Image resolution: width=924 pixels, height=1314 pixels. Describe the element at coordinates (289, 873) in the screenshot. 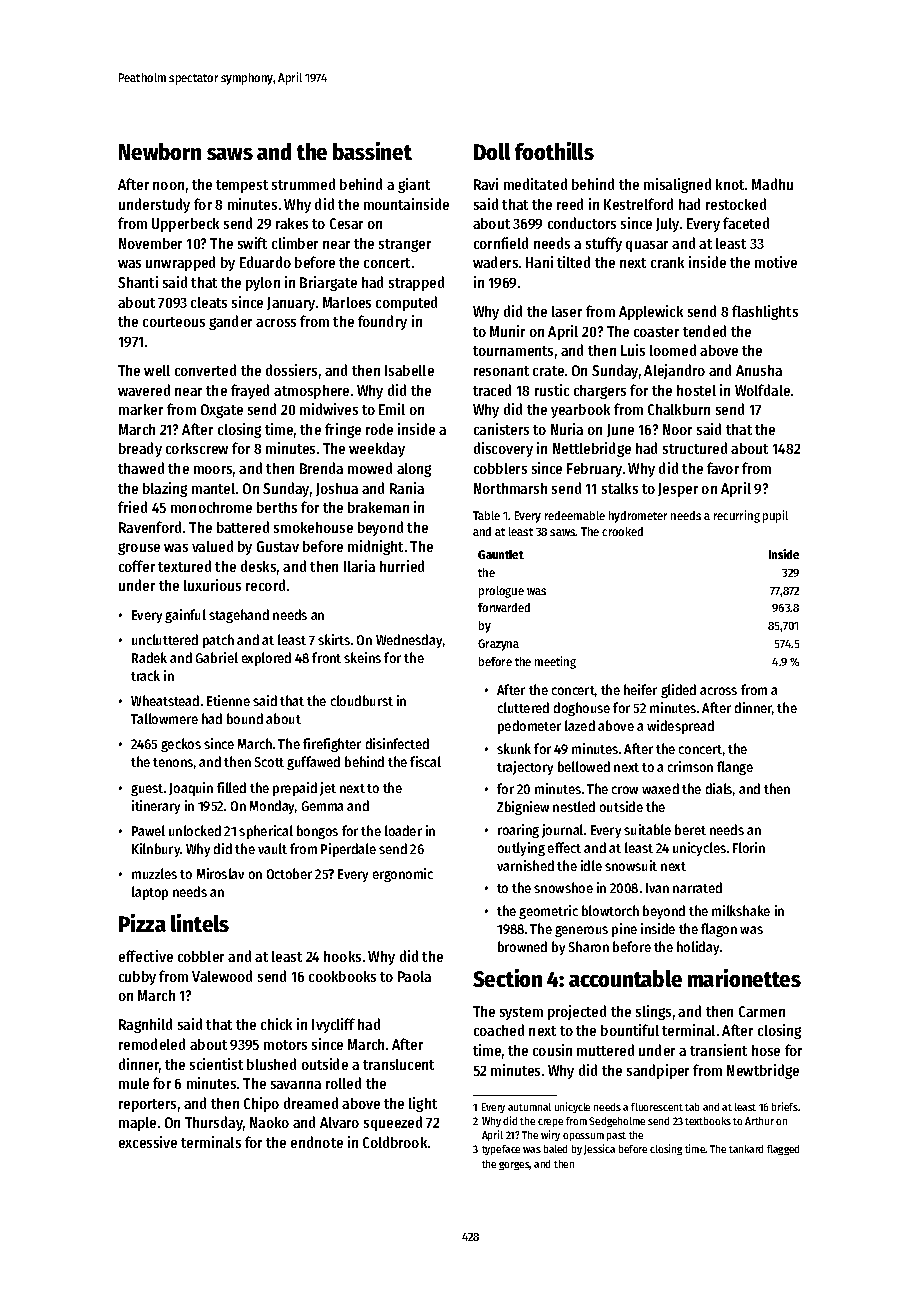

I see `October` at that location.
